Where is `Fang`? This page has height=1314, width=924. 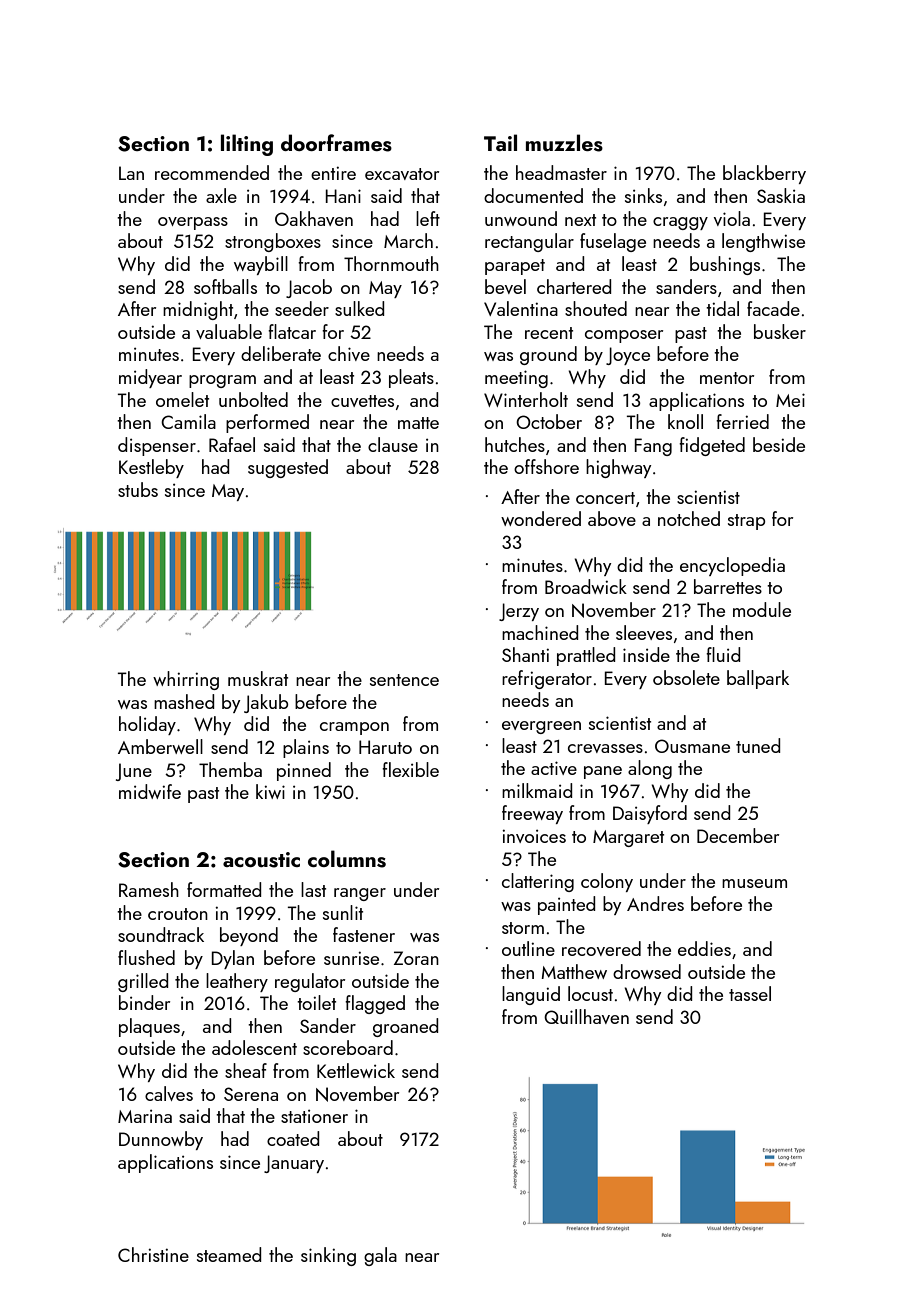
Fang is located at coordinates (653, 447).
